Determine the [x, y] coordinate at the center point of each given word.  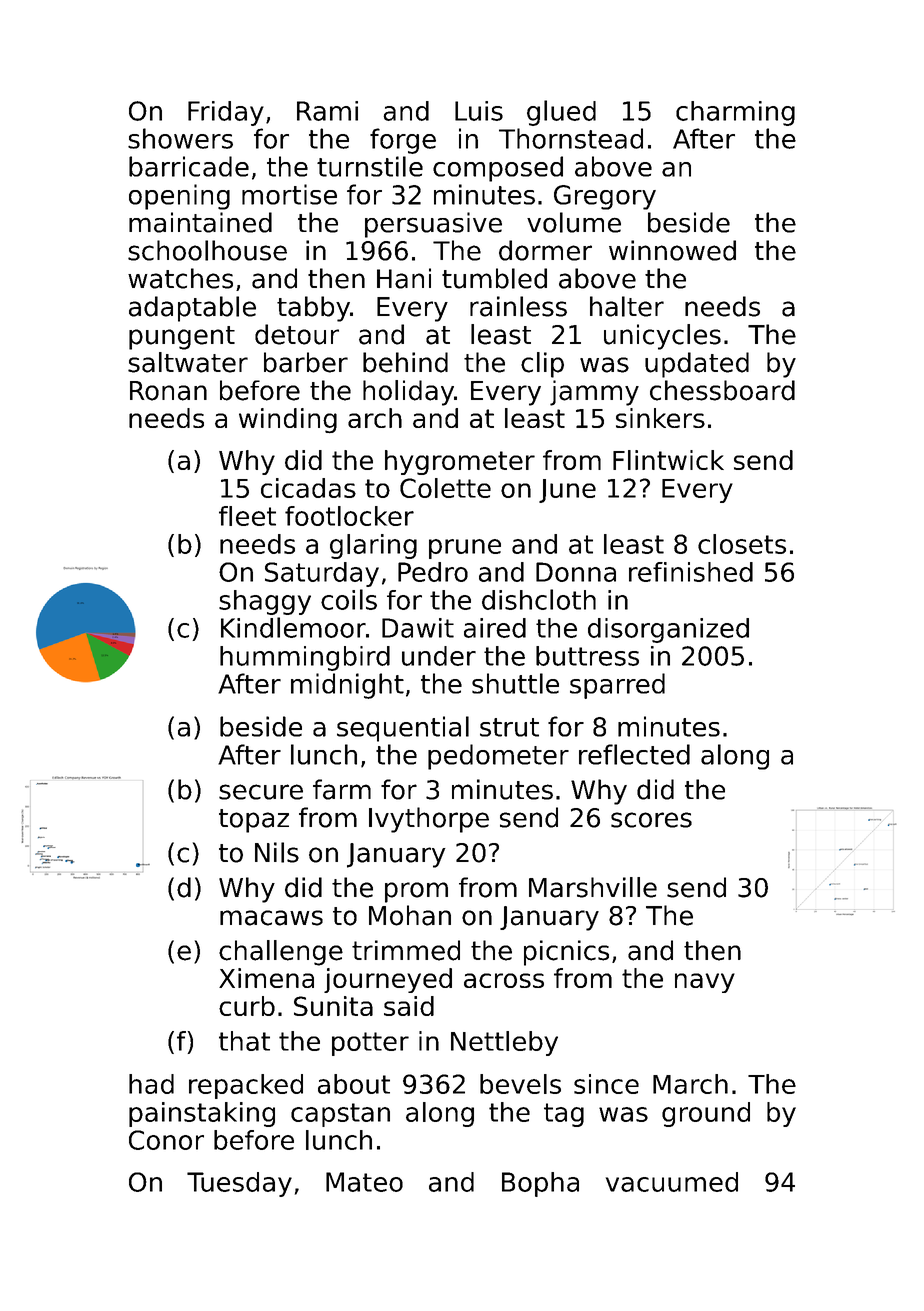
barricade [189, 166]
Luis [479, 111]
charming [735, 113]
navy [705, 983]
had [151, 1084]
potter [370, 1044]
